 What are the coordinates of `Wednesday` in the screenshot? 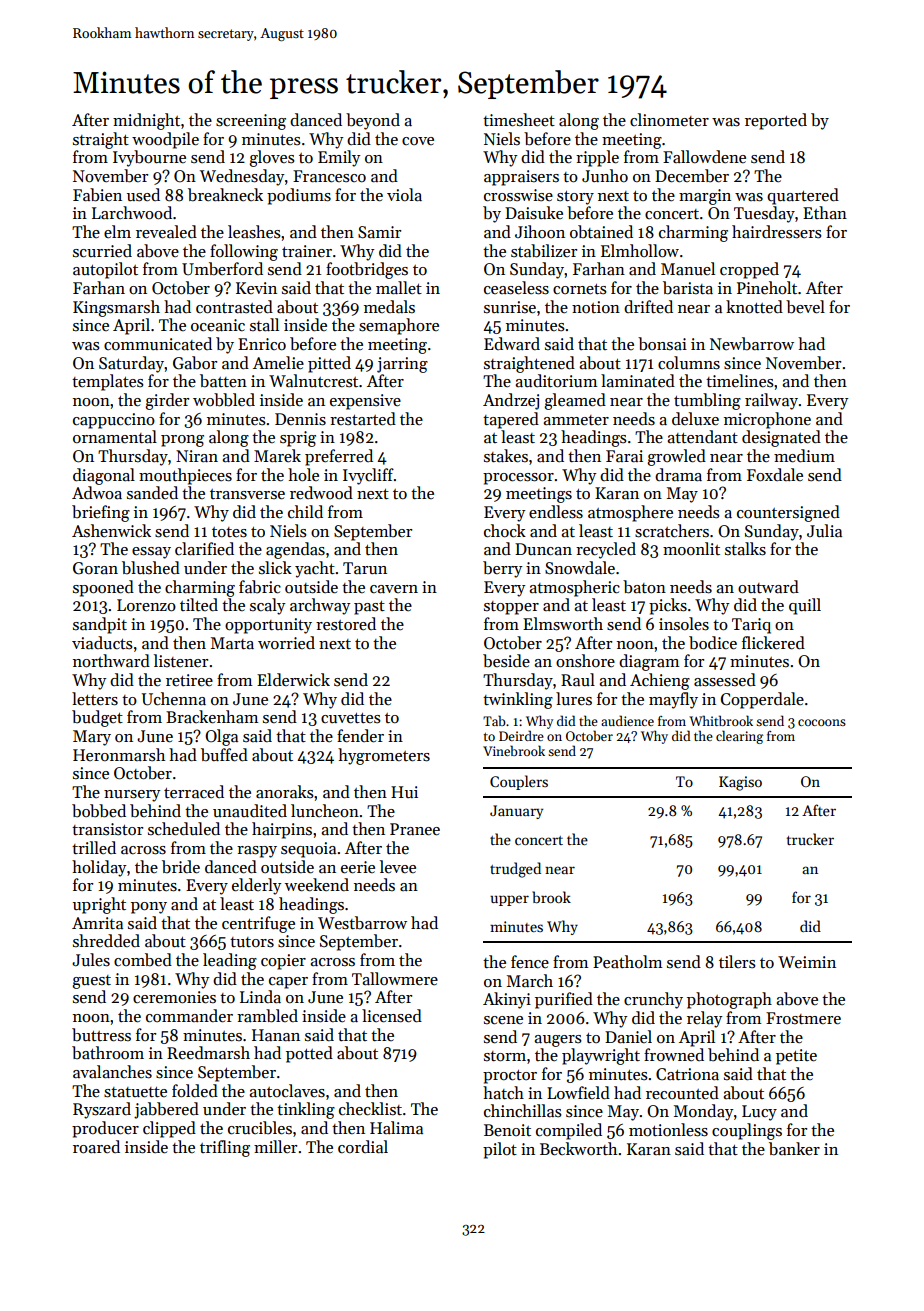 It's located at (242, 177).
